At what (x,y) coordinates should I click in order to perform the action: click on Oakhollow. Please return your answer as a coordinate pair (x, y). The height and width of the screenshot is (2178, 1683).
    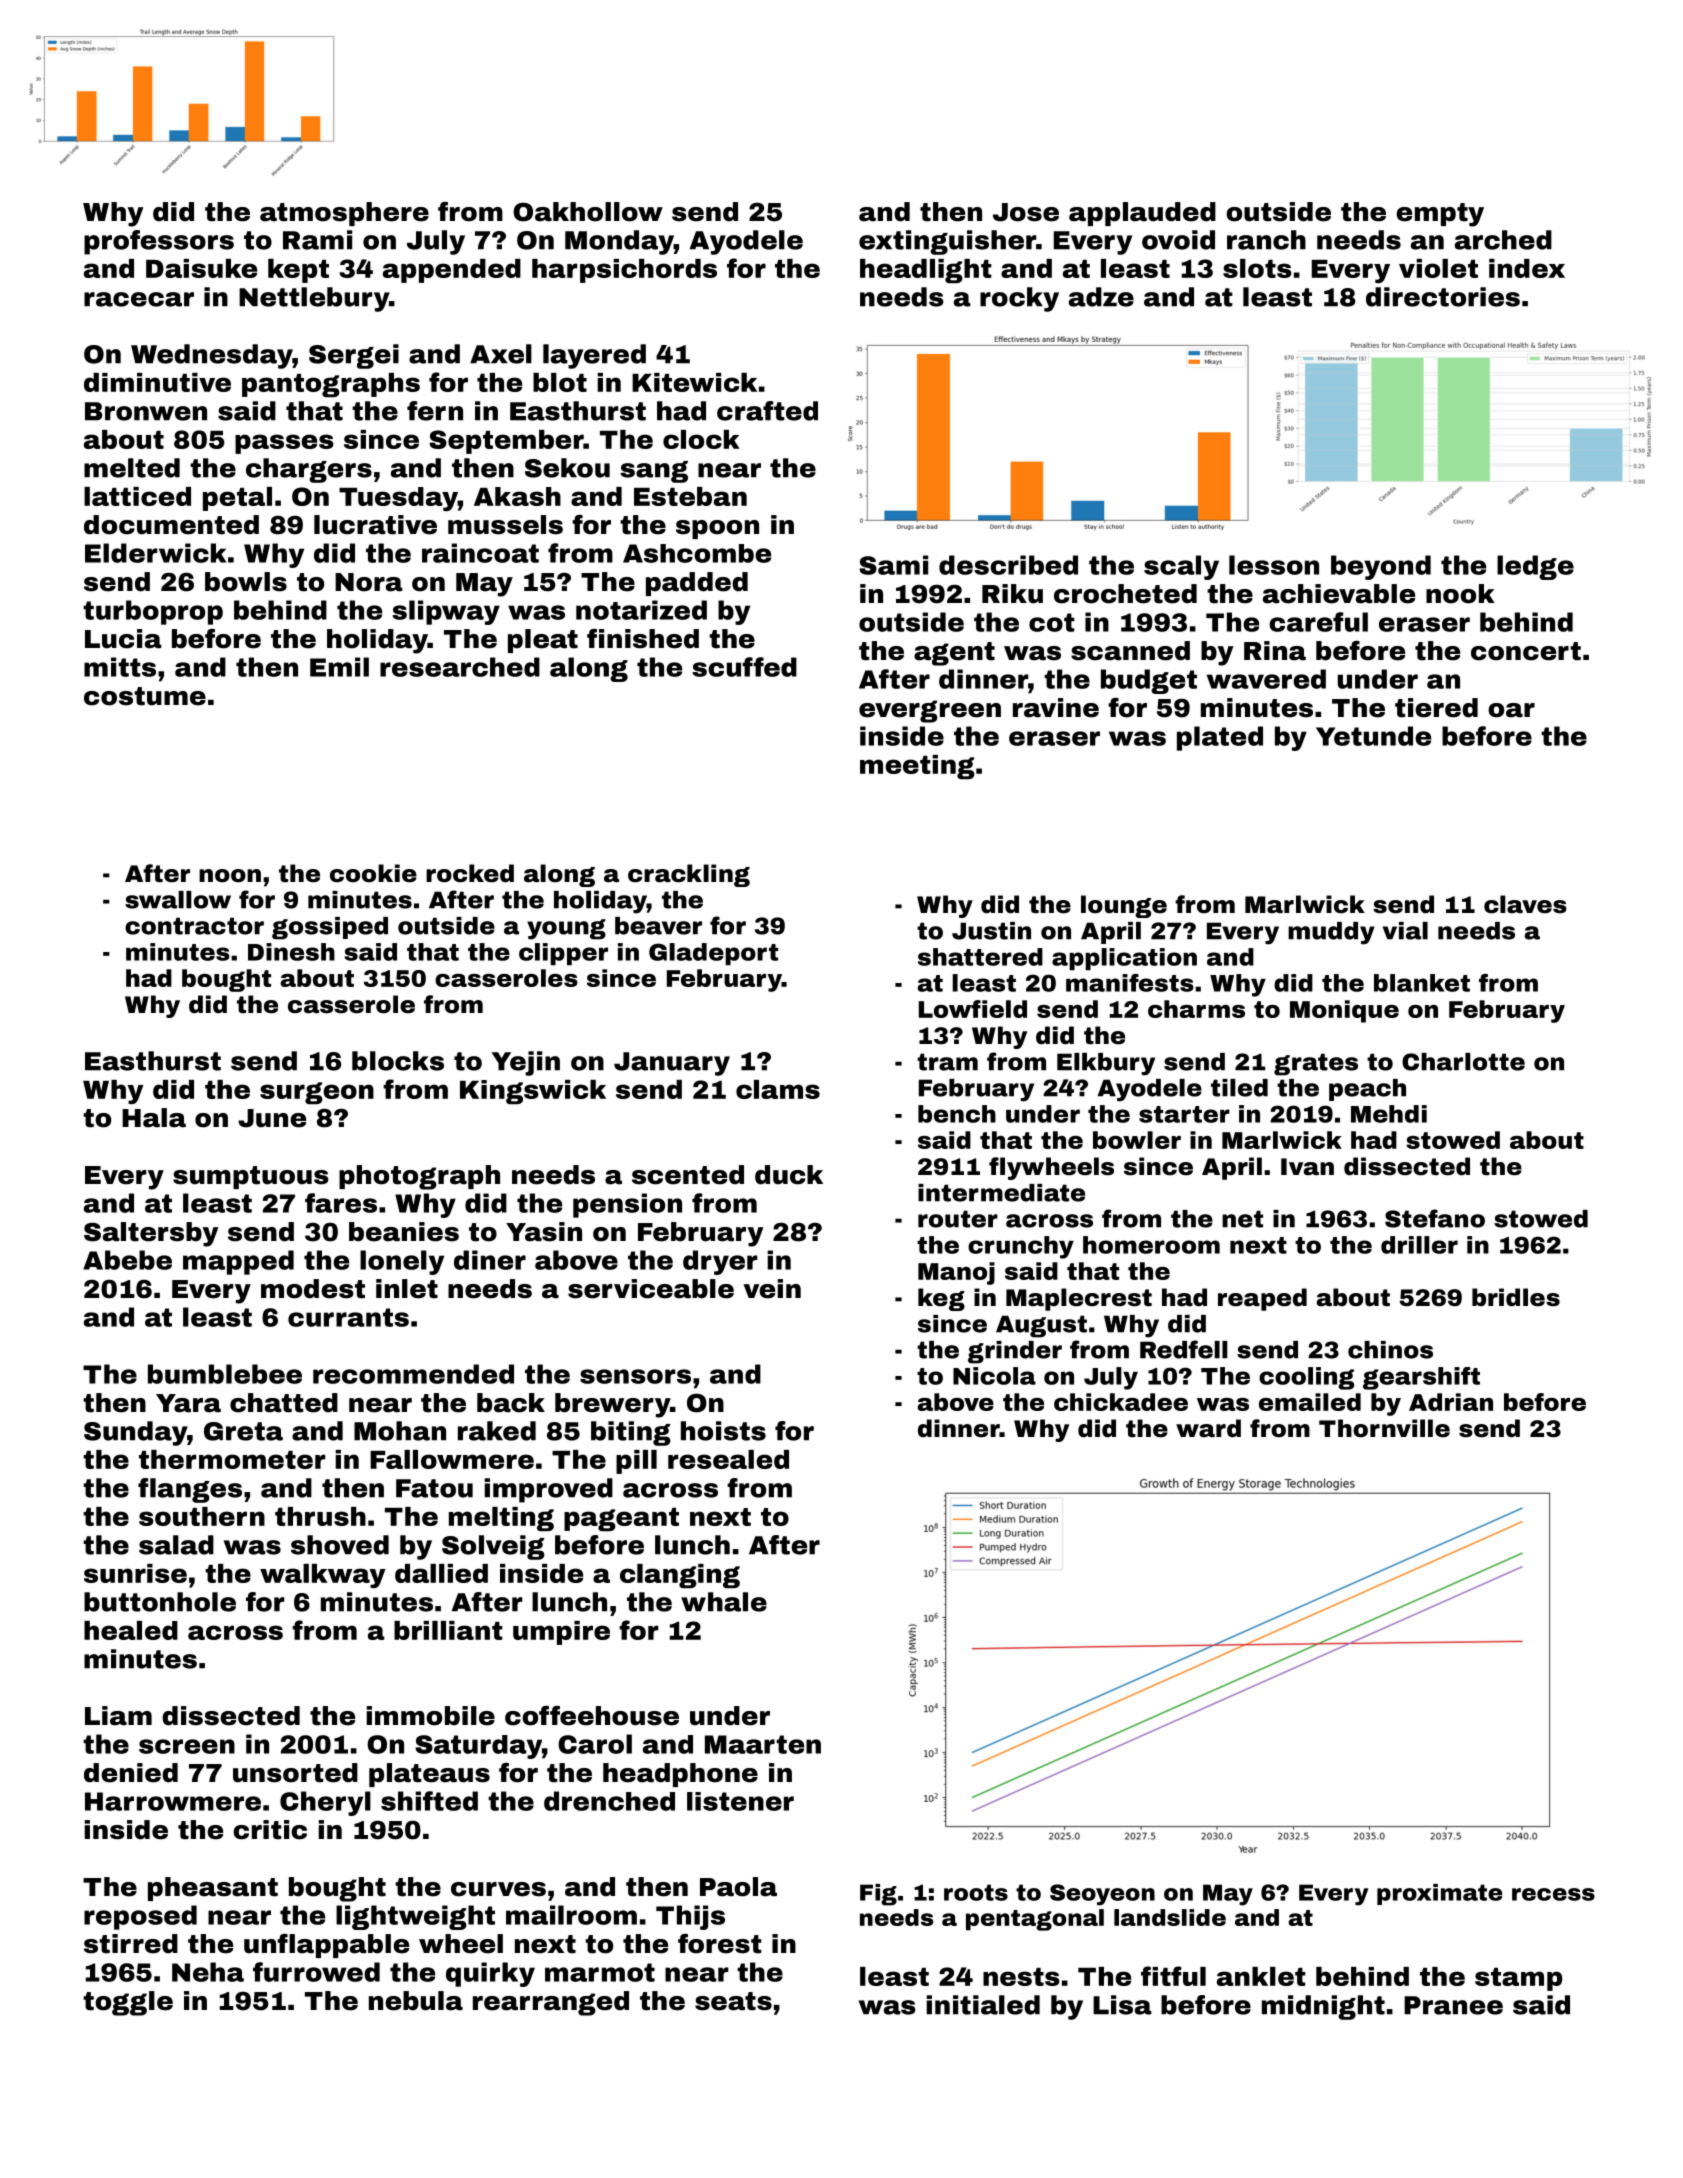
    Looking at the image, I should click on (588, 212).
